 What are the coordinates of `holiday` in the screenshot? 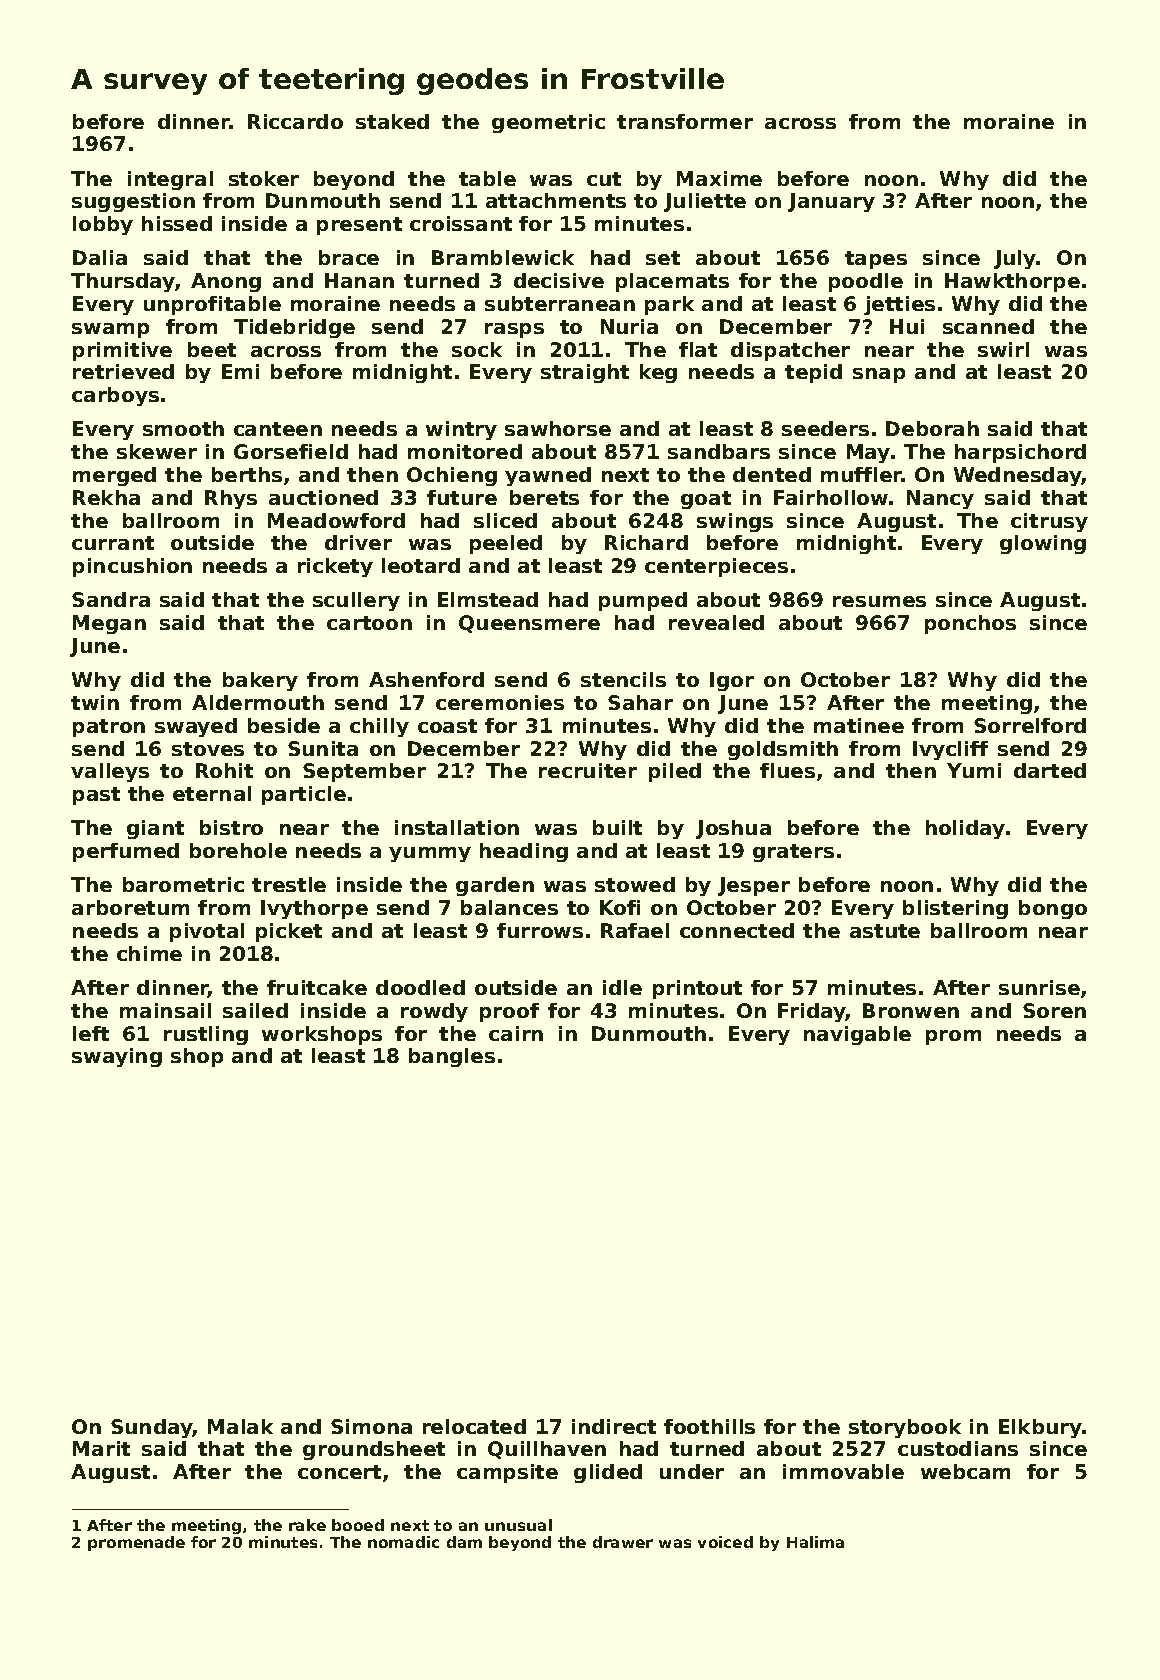 It's located at (965, 829).
